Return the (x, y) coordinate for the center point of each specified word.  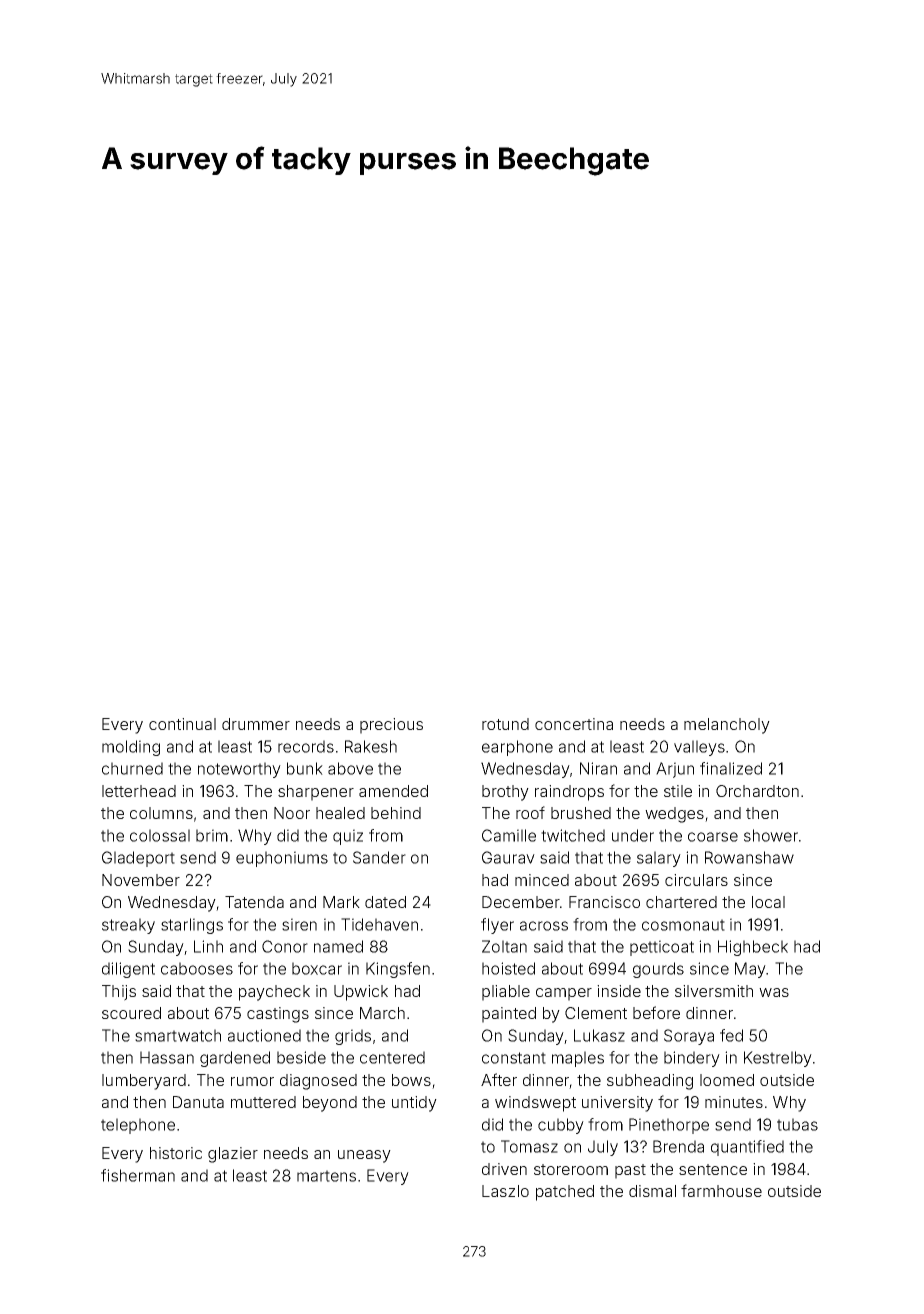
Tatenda (254, 902)
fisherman (138, 1175)
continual (182, 724)
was (774, 992)
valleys (699, 748)
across (544, 926)
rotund (505, 724)
